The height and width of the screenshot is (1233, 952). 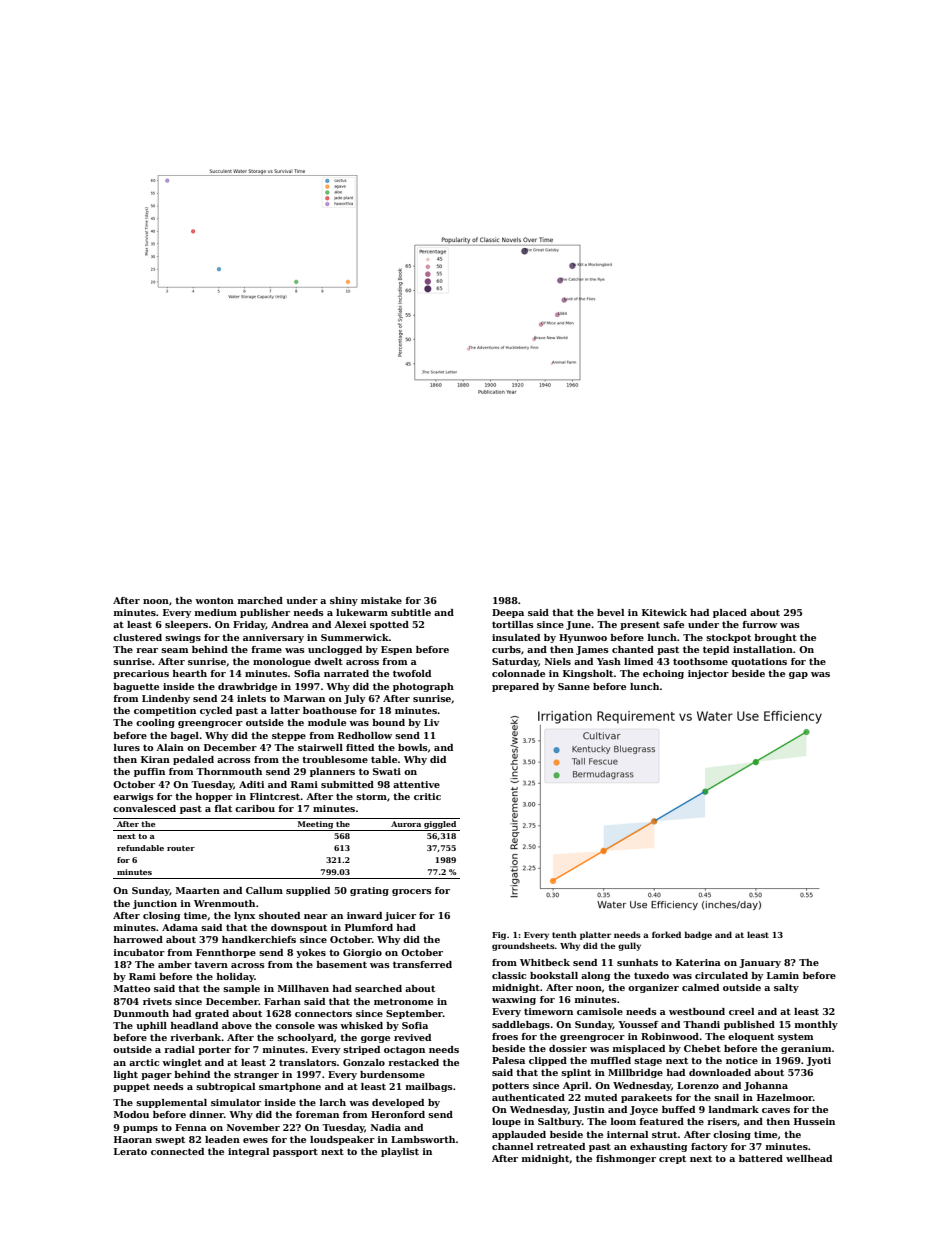 I want to click on channel, so click(x=512, y=1146).
